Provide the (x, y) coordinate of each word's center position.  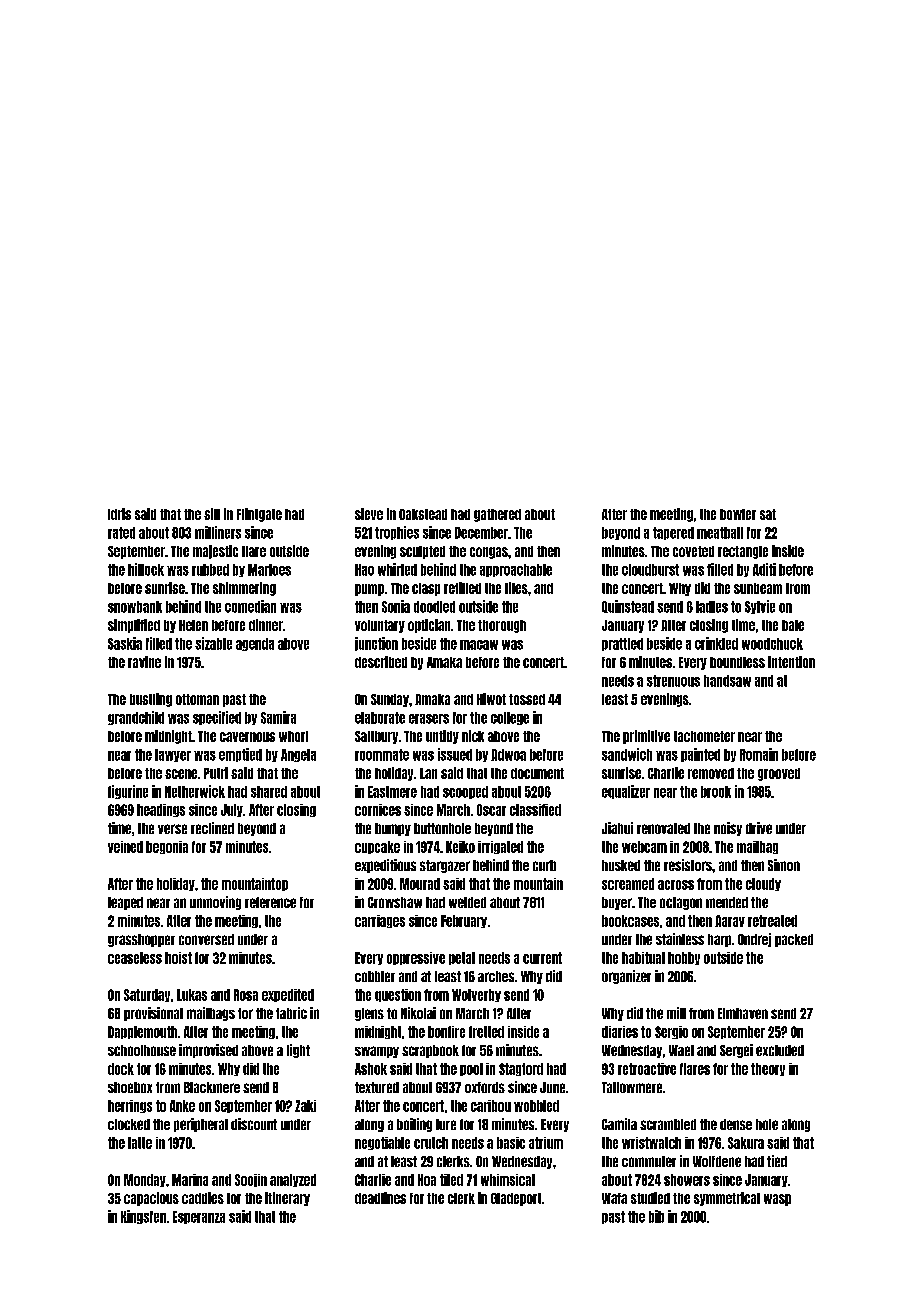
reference (270, 902)
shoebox (130, 1087)
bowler (738, 514)
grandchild (136, 718)
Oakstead (423, 514)
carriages (380, 921)
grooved (779, 774)
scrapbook (430, 1051)
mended (727, 902)
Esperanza (199, 1217)
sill (212, 514)
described (381, 662)
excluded (780, 1050)
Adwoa (508, 755)
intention (791, 662)
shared (269, 792)
